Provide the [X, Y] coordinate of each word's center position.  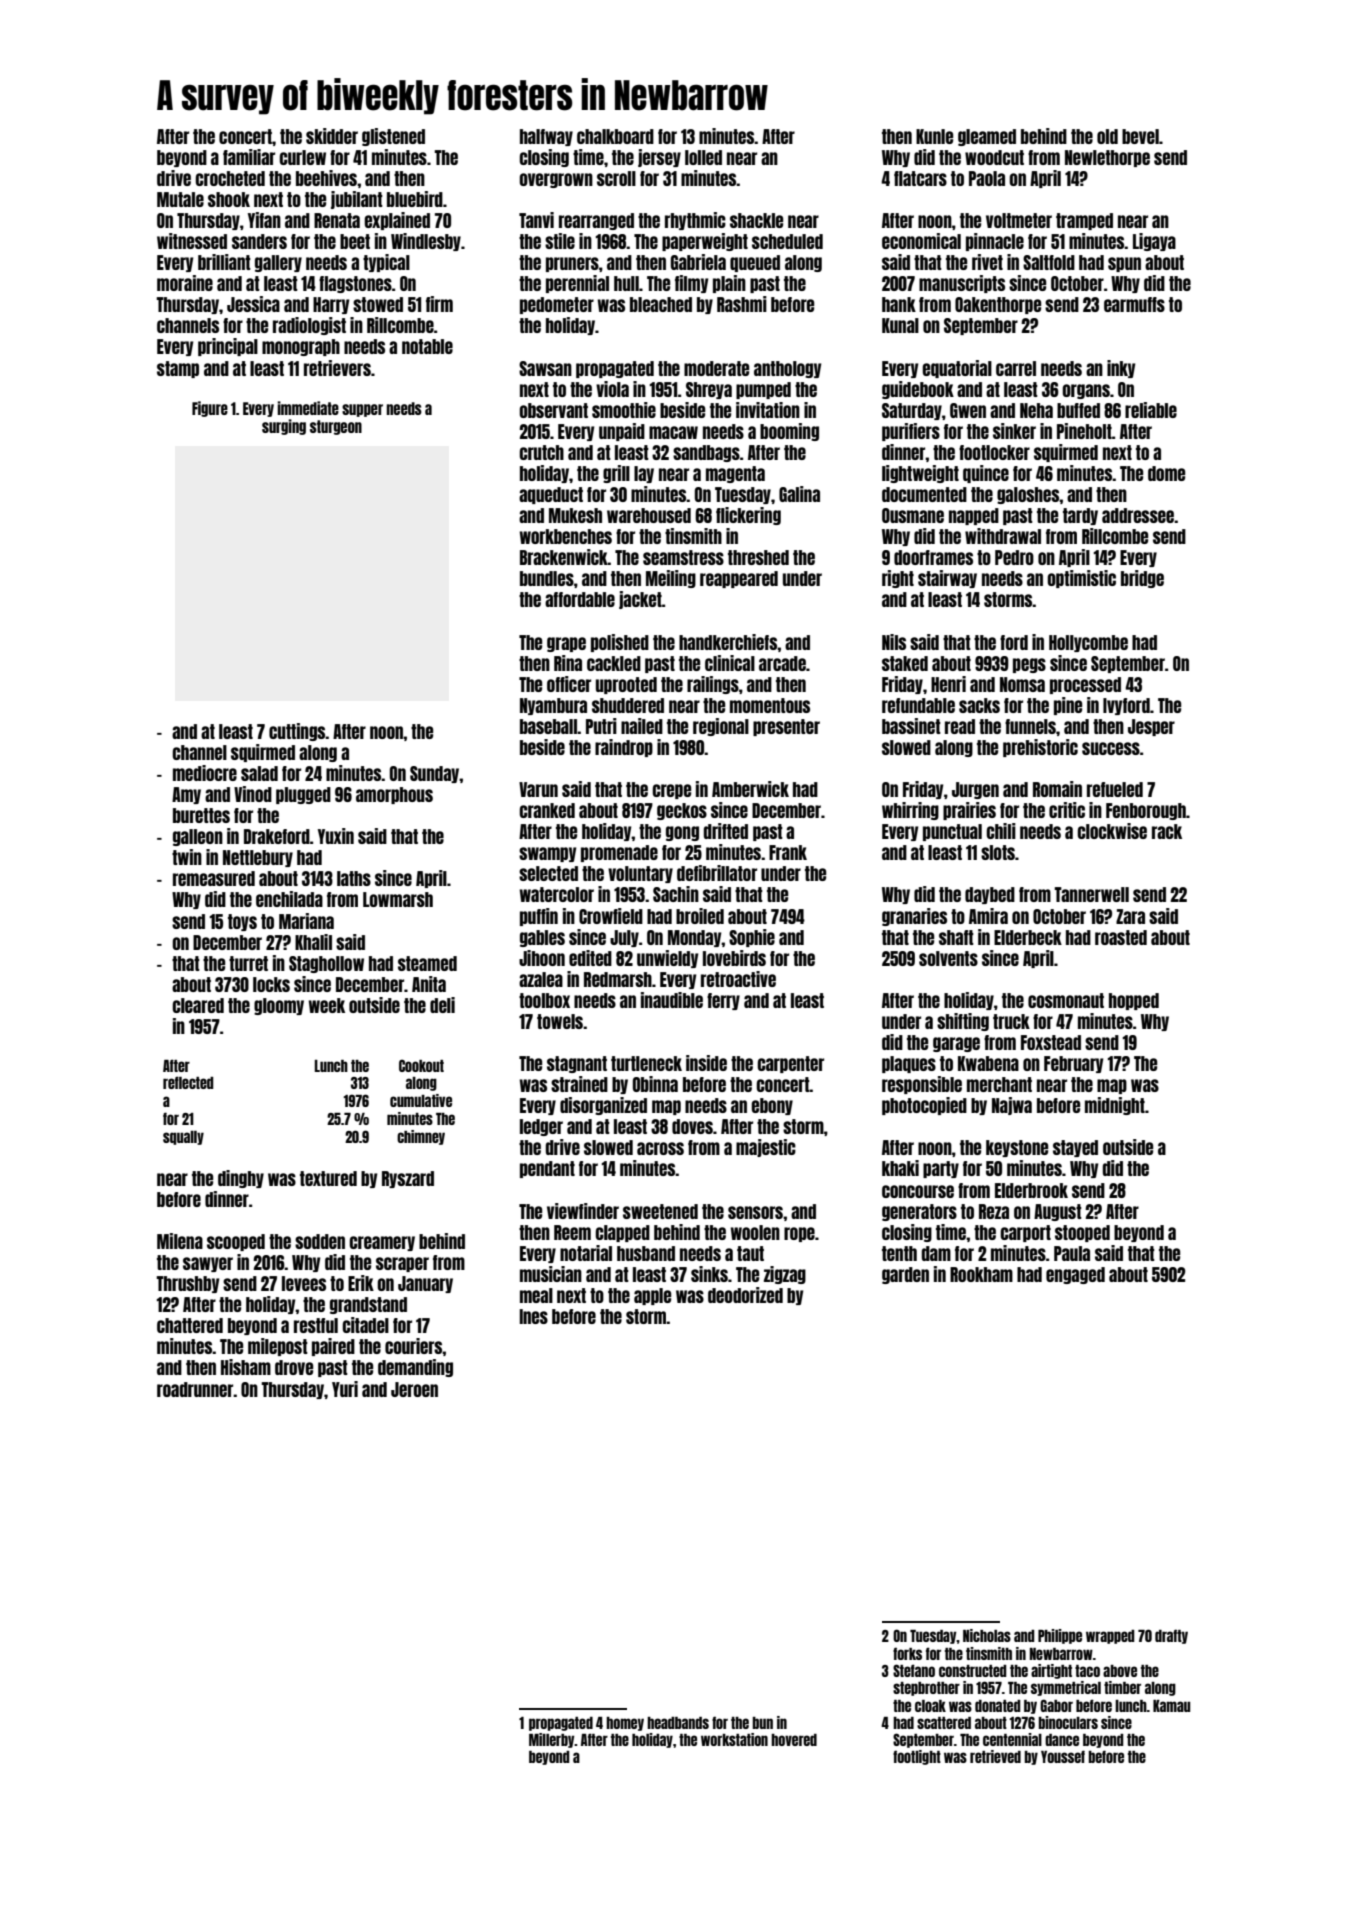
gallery [278, 263]
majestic [766, 1148]
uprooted [626, 685]
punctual [952, 832]
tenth [899, 1253]
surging [284, 427]
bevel [1140, 136]
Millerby [552, 1740]
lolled [703, 157]
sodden [320, 1241]
